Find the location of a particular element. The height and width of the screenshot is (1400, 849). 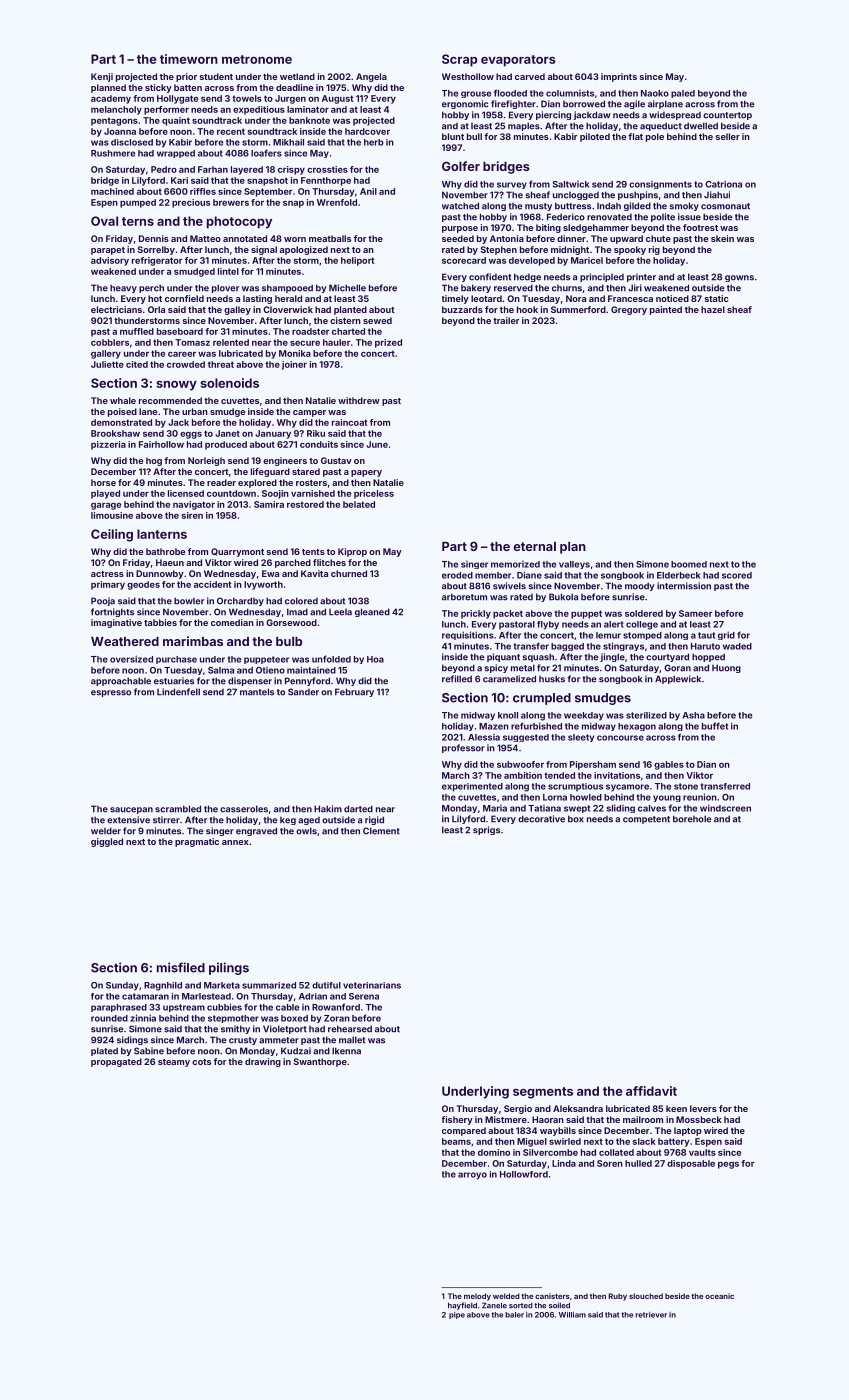

Angela is located at coordinates (371, 77).
